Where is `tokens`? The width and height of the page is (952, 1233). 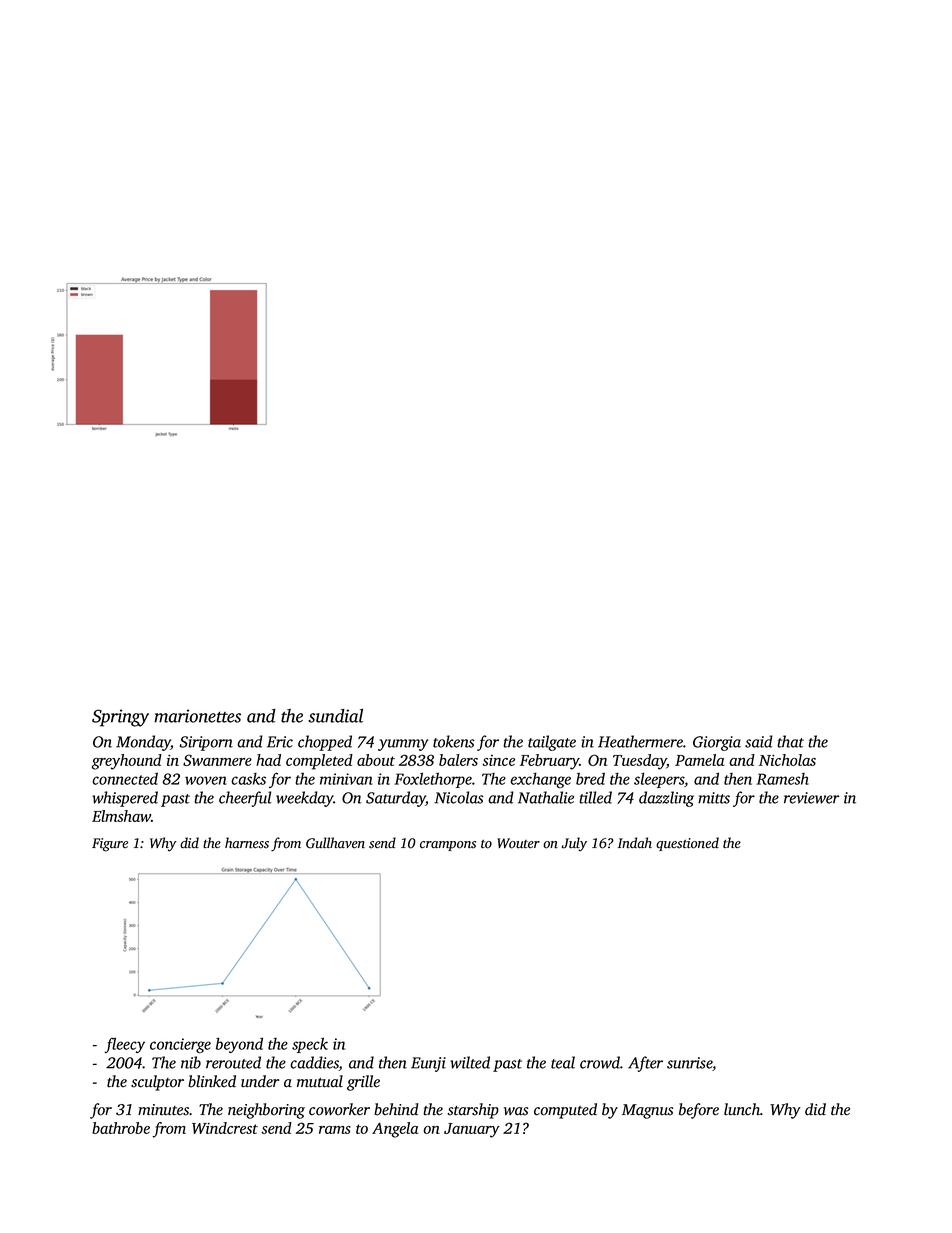
tokens is located at coordinates (453, 741).
